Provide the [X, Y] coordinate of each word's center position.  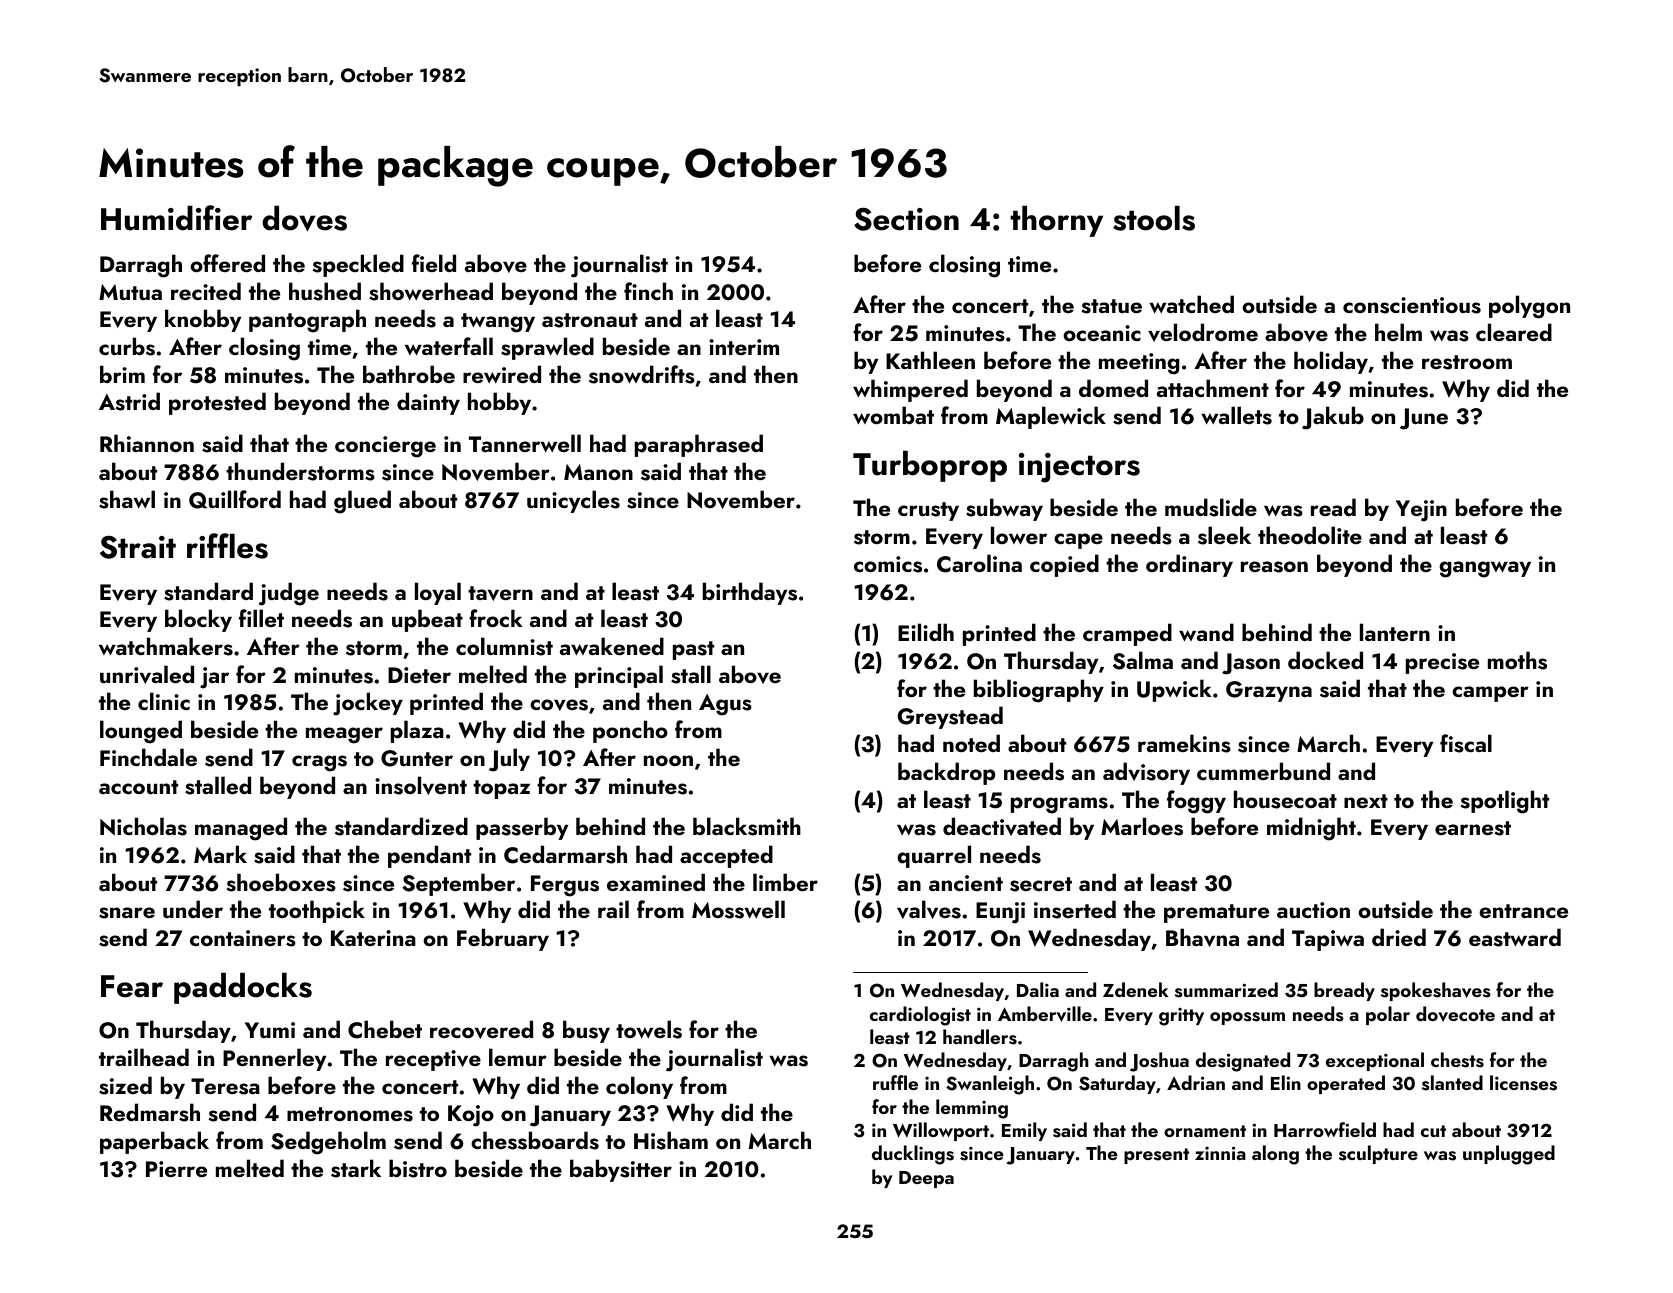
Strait [138, 547]
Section [906, 219]
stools [1154, 218]
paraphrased [699, 445]
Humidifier [176, 218]
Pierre [176, 1169]
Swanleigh [990, 1085]
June [1424, 419]
